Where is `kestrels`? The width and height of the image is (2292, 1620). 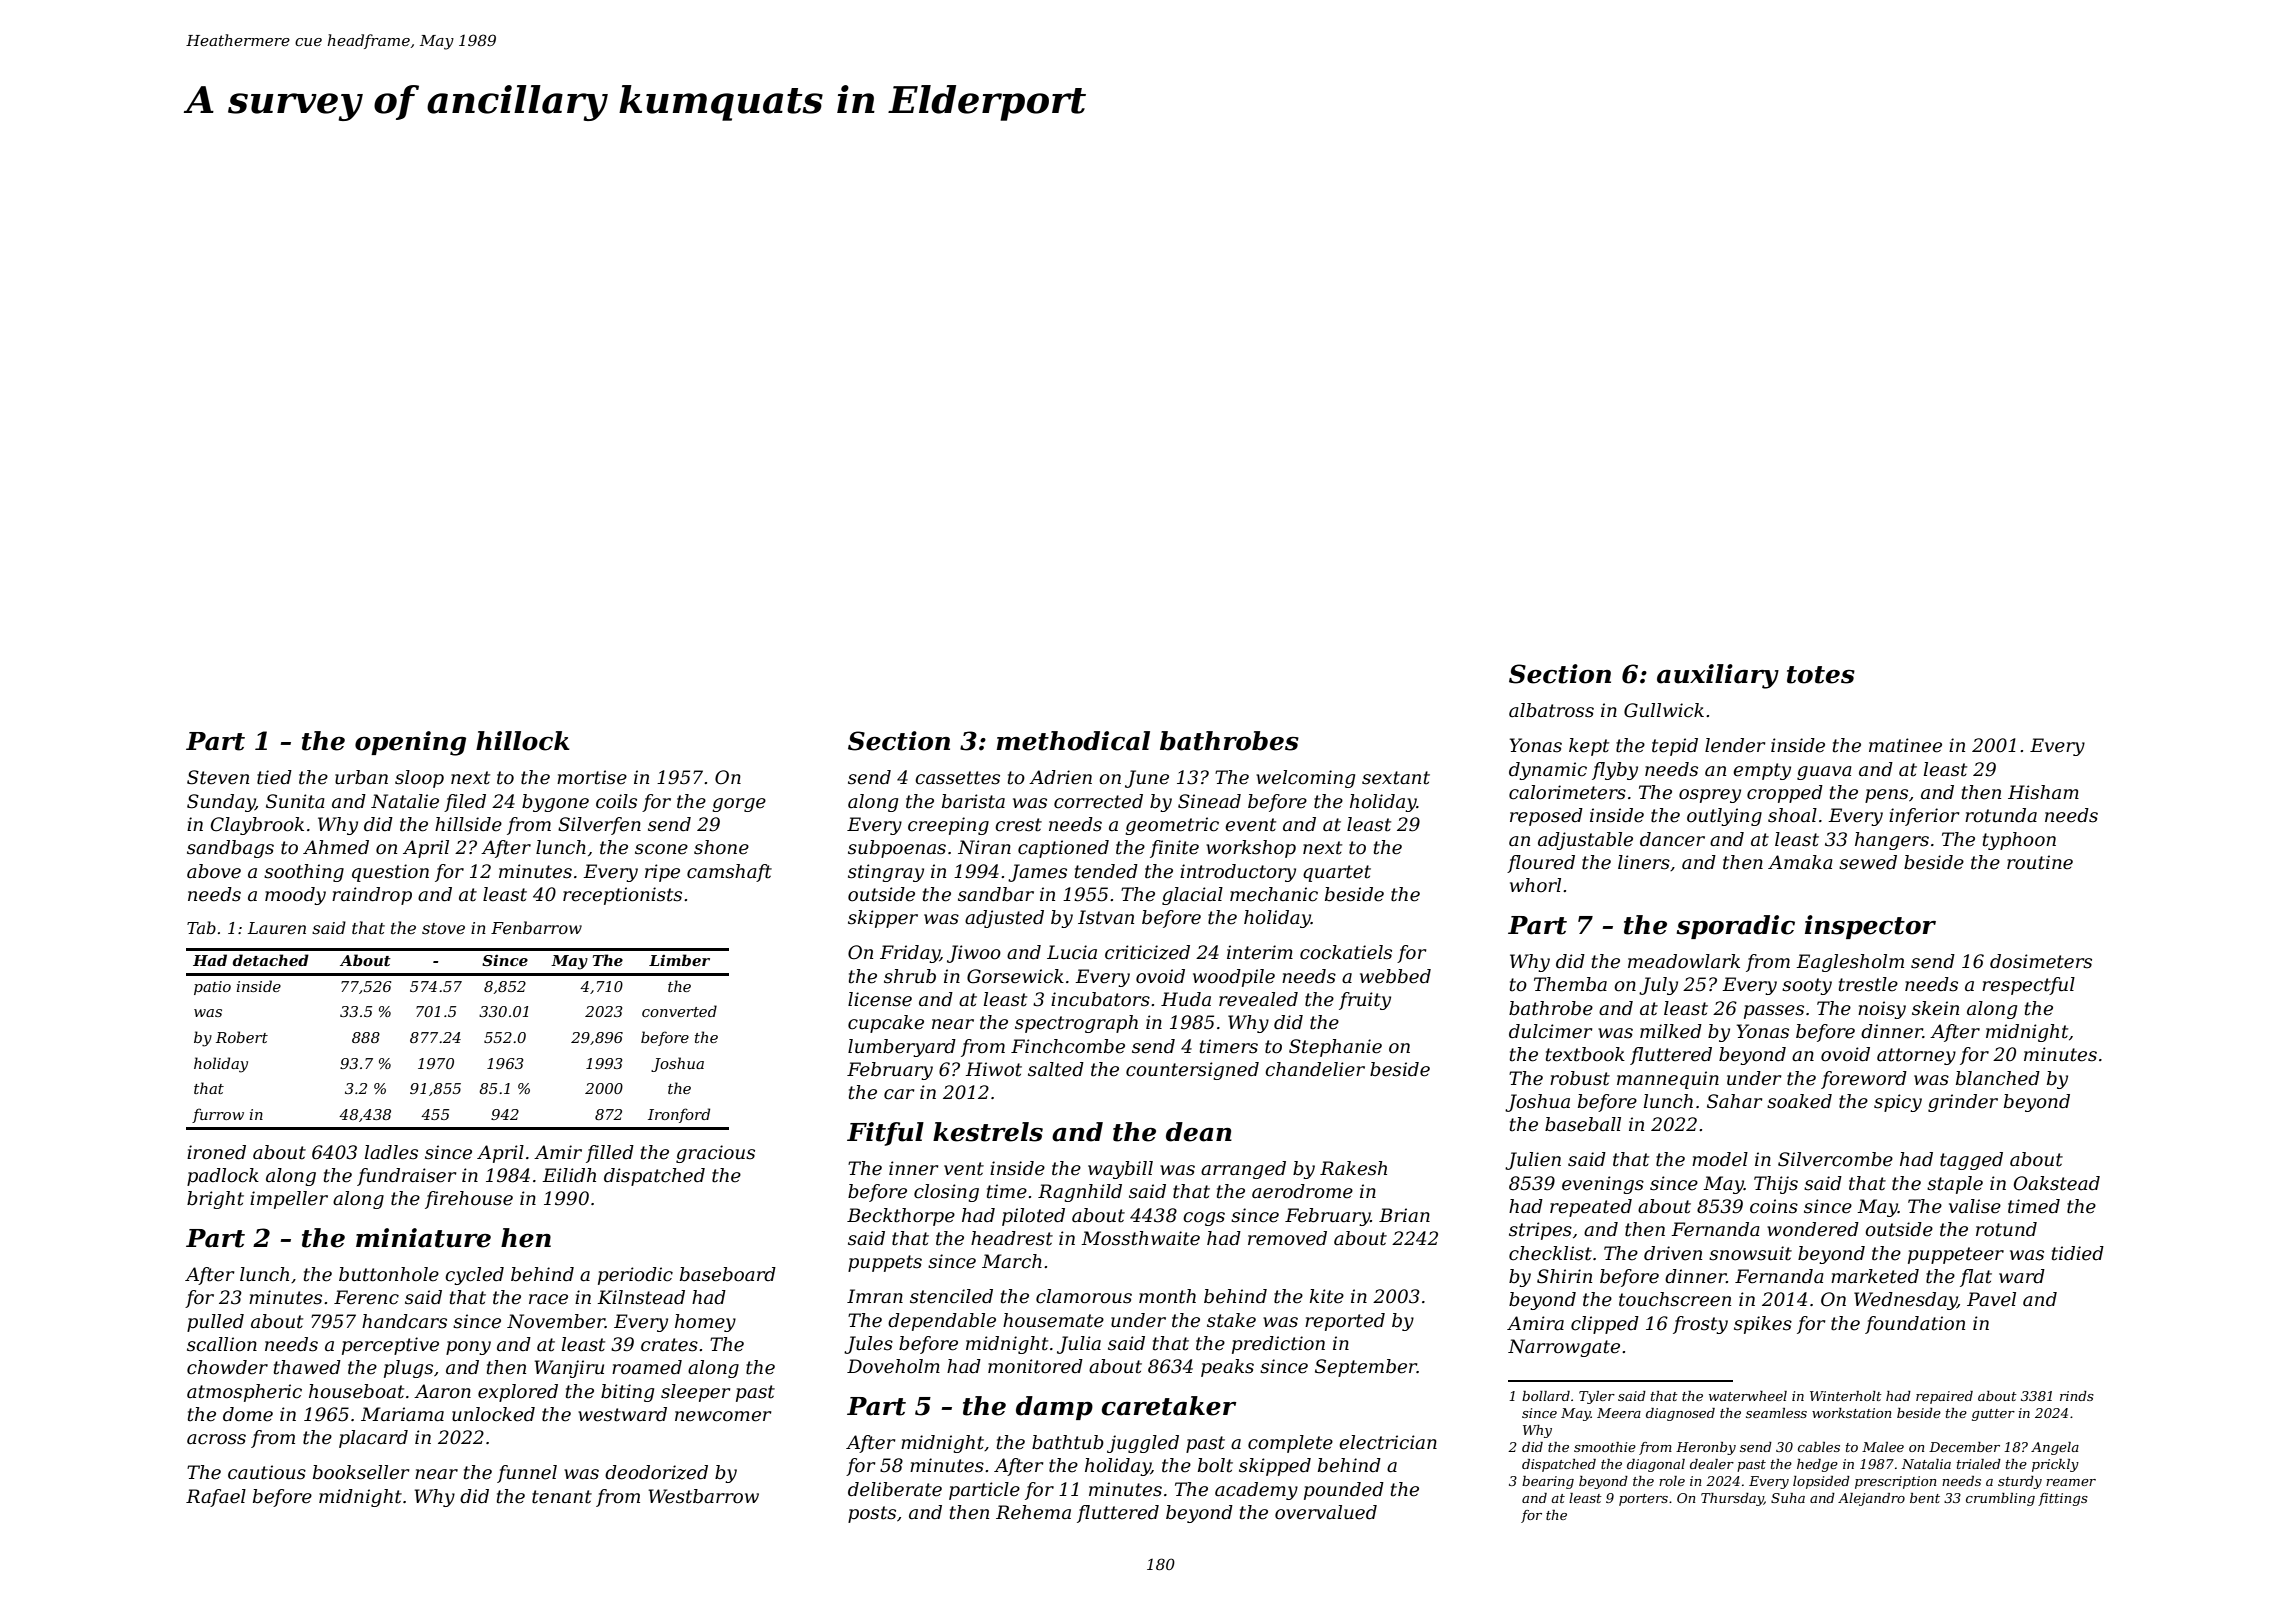 kestrels is located at coordinates (988, 1132).
